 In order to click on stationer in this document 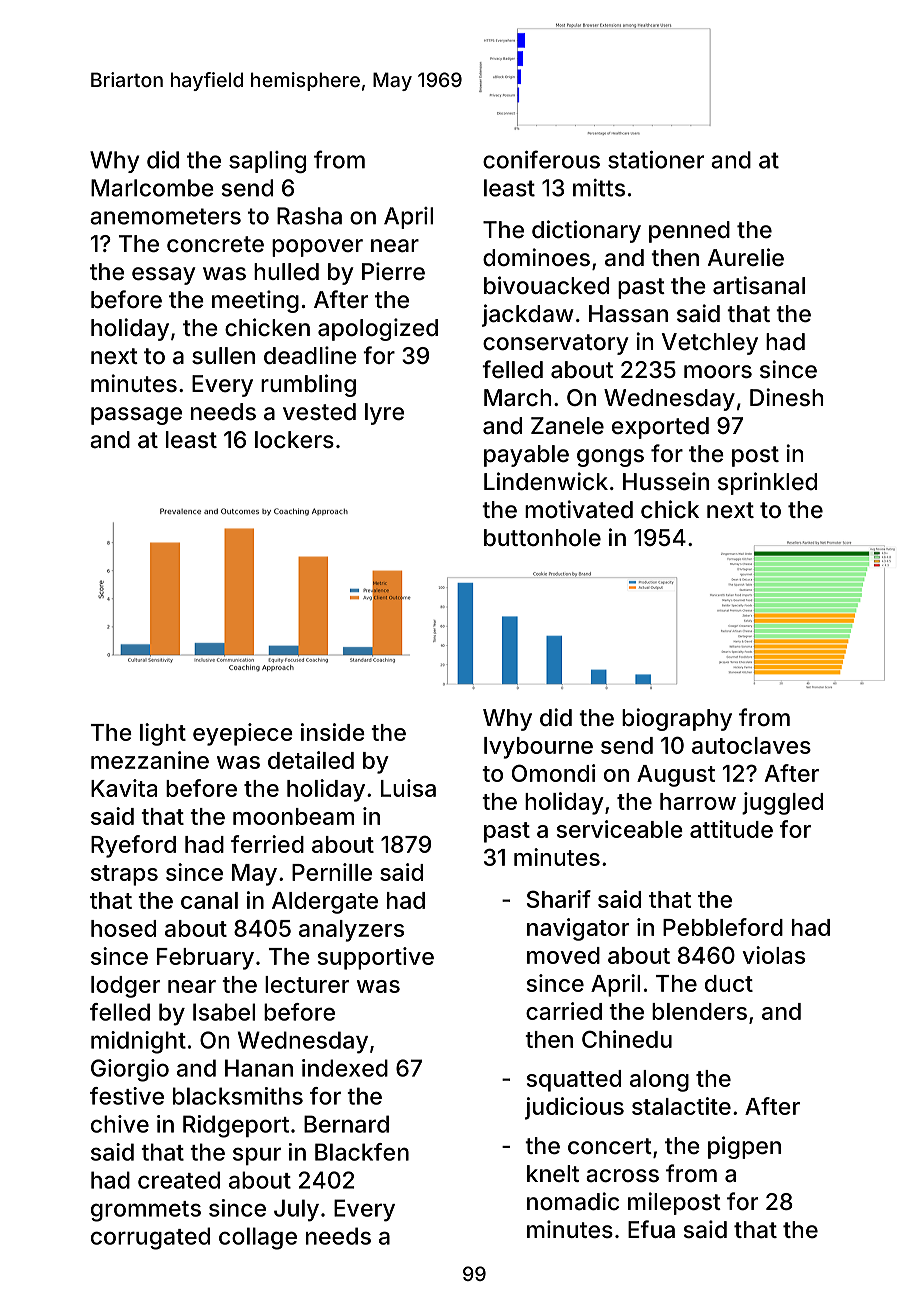, I will do `click(656, 160)`.
